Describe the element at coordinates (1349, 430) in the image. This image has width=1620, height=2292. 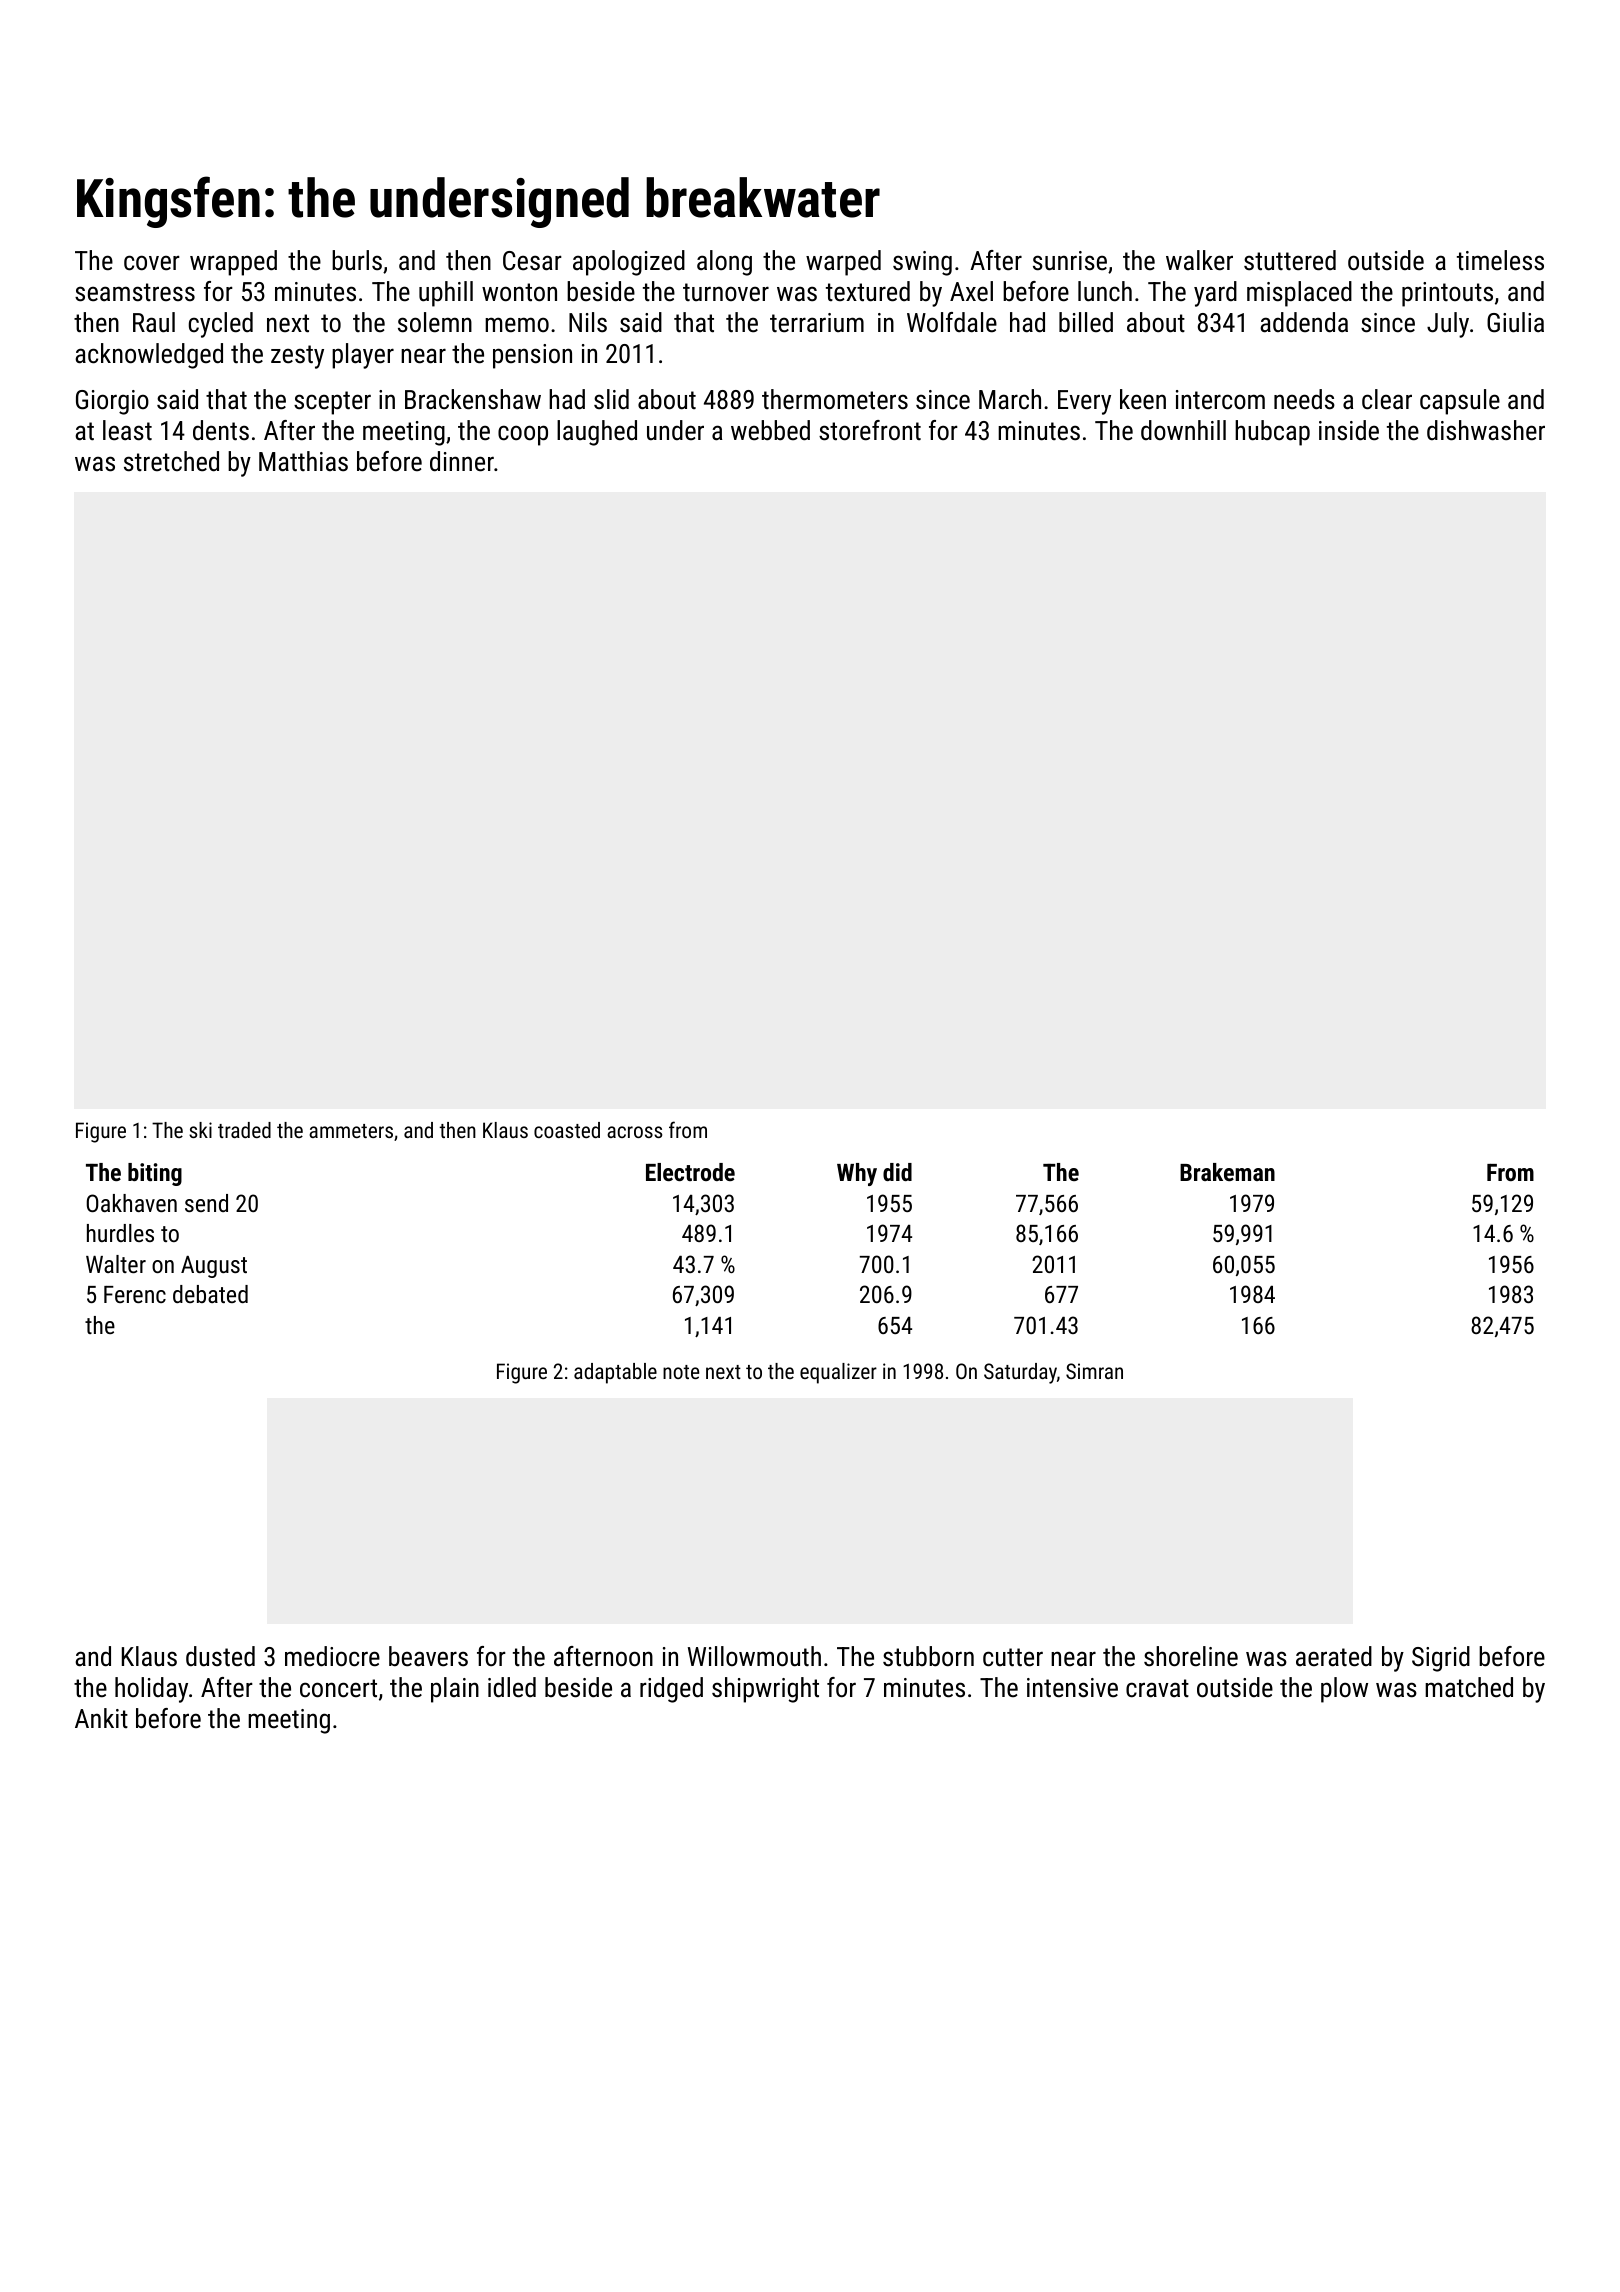
I see `inside` at that location.
